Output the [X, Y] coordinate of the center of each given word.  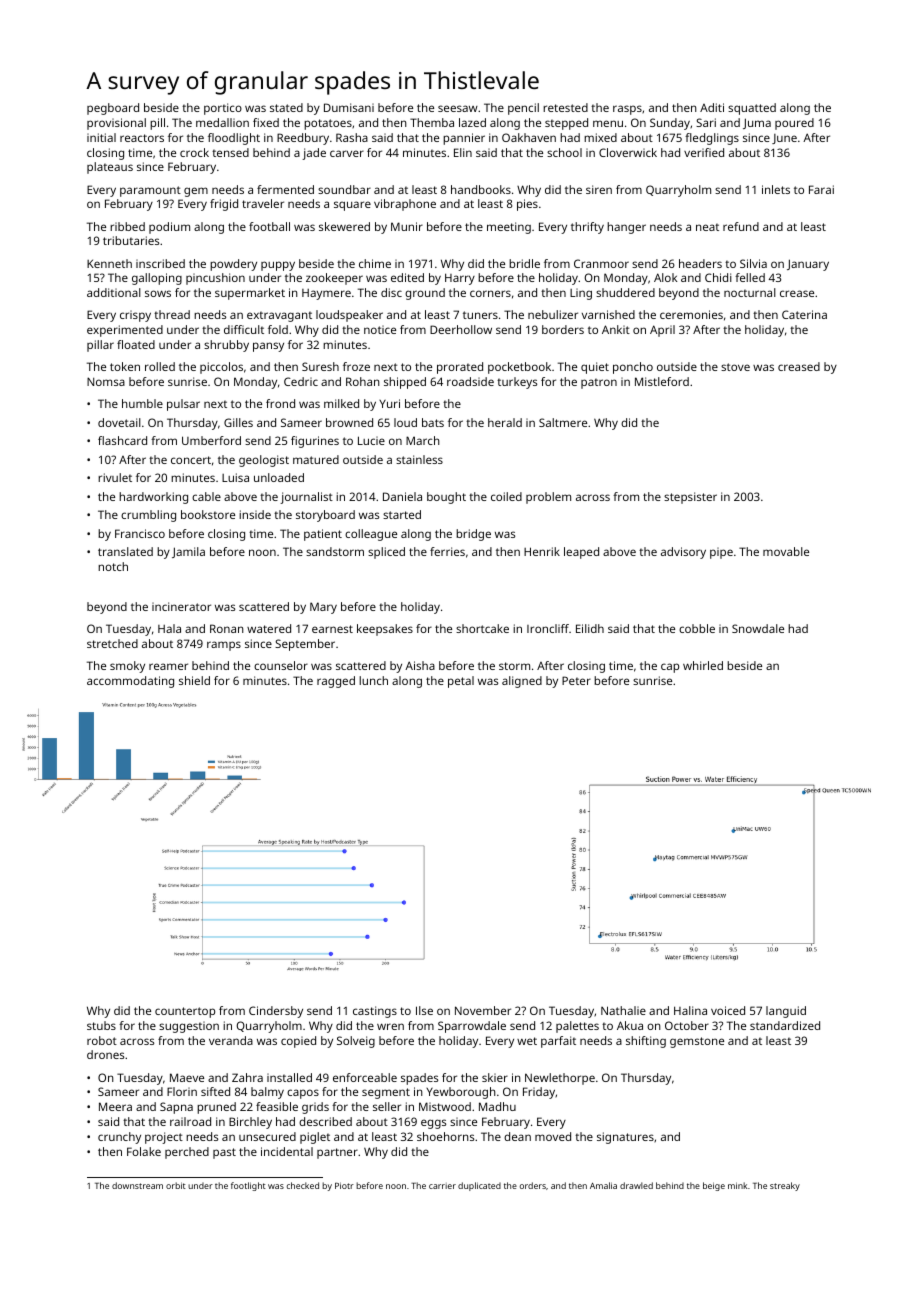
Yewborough [461, 1093]
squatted [752, 109]
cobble [697, 628]
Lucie [371, 440]
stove [735, 367]
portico [223, 109]
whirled [703, 665]
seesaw [458, 108]
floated [136, 344]
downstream [137, 1185]
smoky [127, 667]
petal [461, 682]
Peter [576, 680]
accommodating [130, 682]
